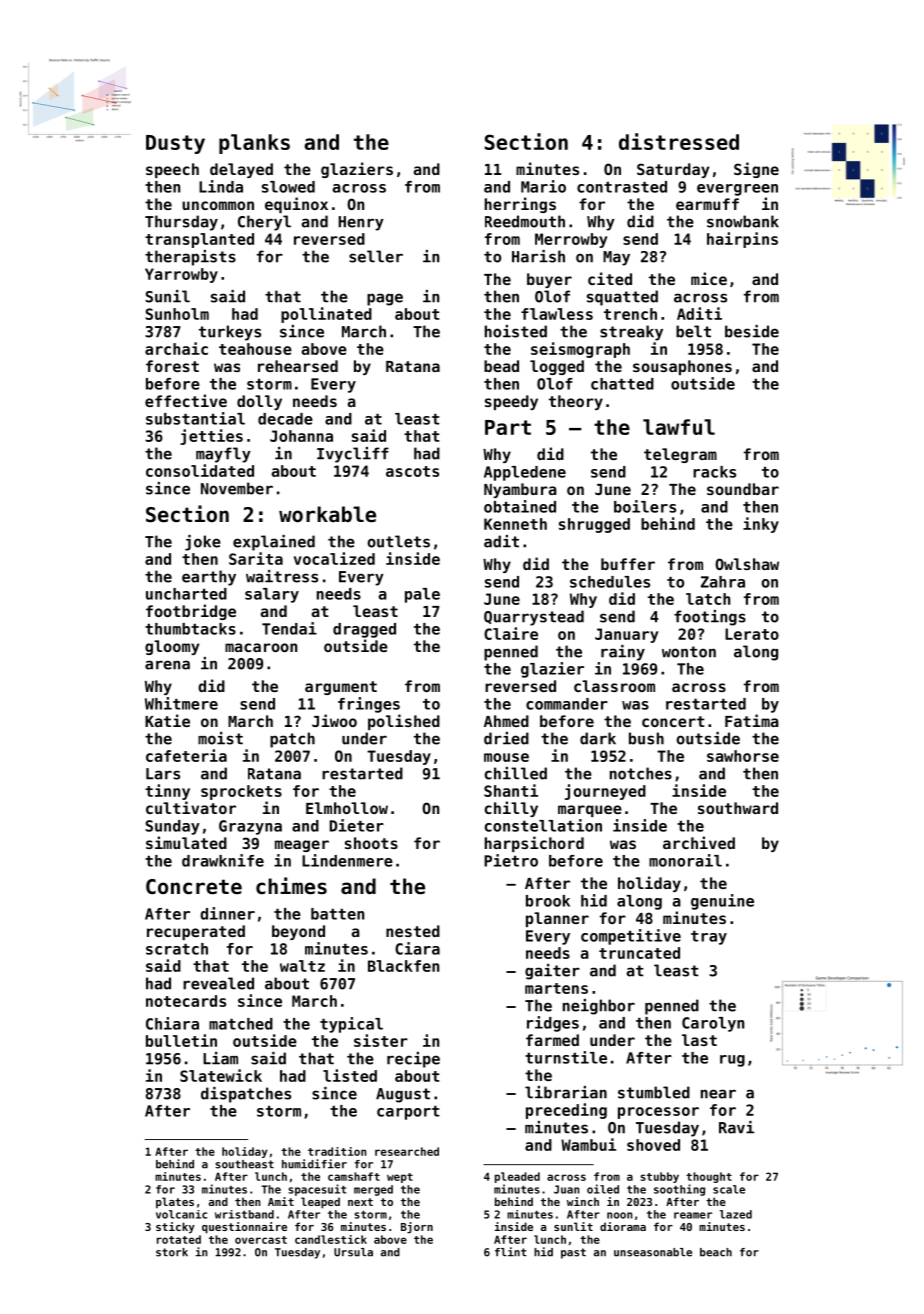 Image resolution: width=924 pixels, height=1314 pixels. I want to click on transplanted, so click(199, 240).
